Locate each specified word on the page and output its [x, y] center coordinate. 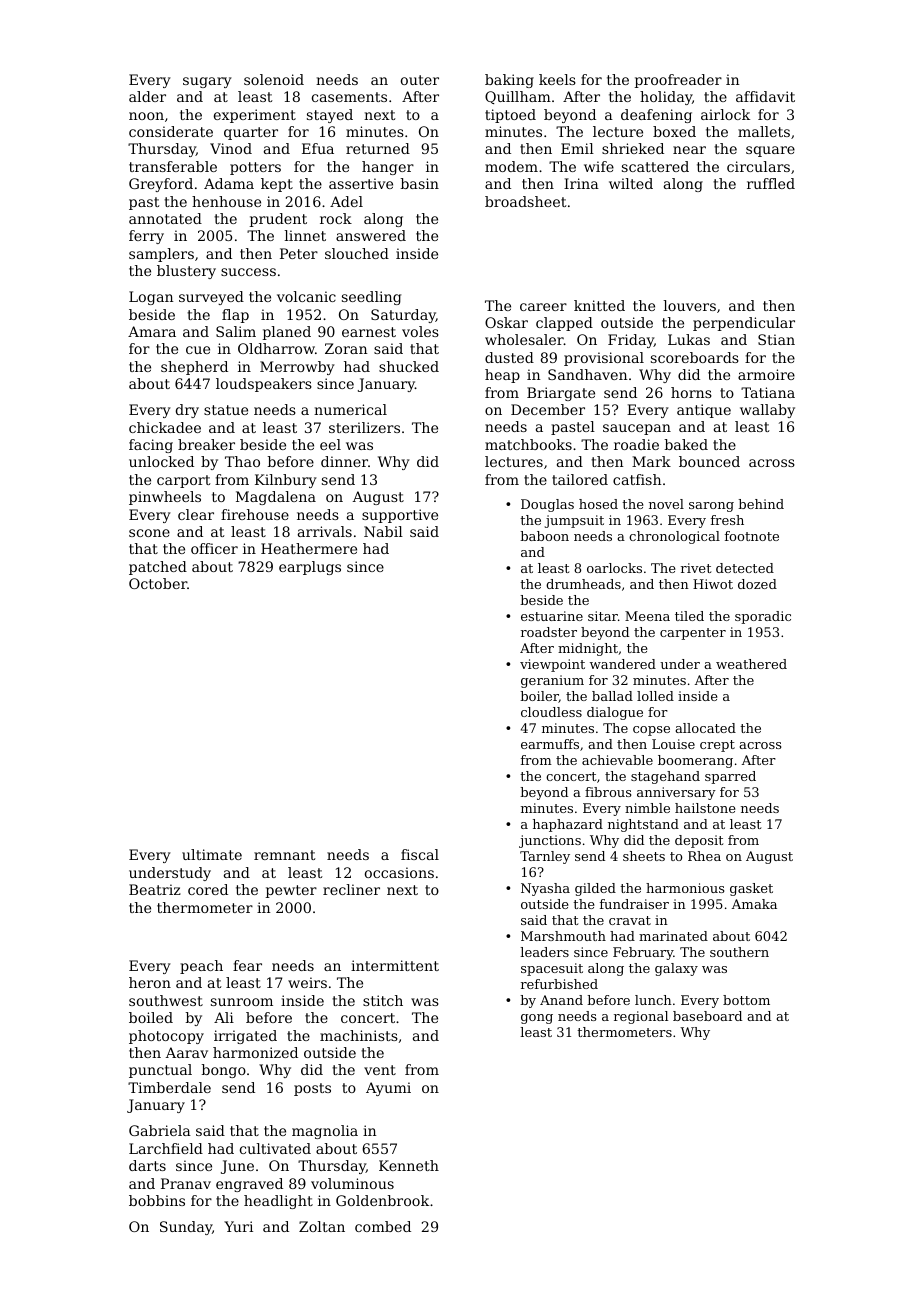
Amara [152, 331]
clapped [564, 324]
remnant [285, 855]
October [158, 583]
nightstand [643, 825]
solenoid [274, 79]
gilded [595, 889]
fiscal [420, 854]
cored [208, 889]
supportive [400, 516]
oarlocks [614, 568]
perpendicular [744, 324]
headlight [278, 1202]
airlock [725, 114]
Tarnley [545, 857]
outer [420, 80]
